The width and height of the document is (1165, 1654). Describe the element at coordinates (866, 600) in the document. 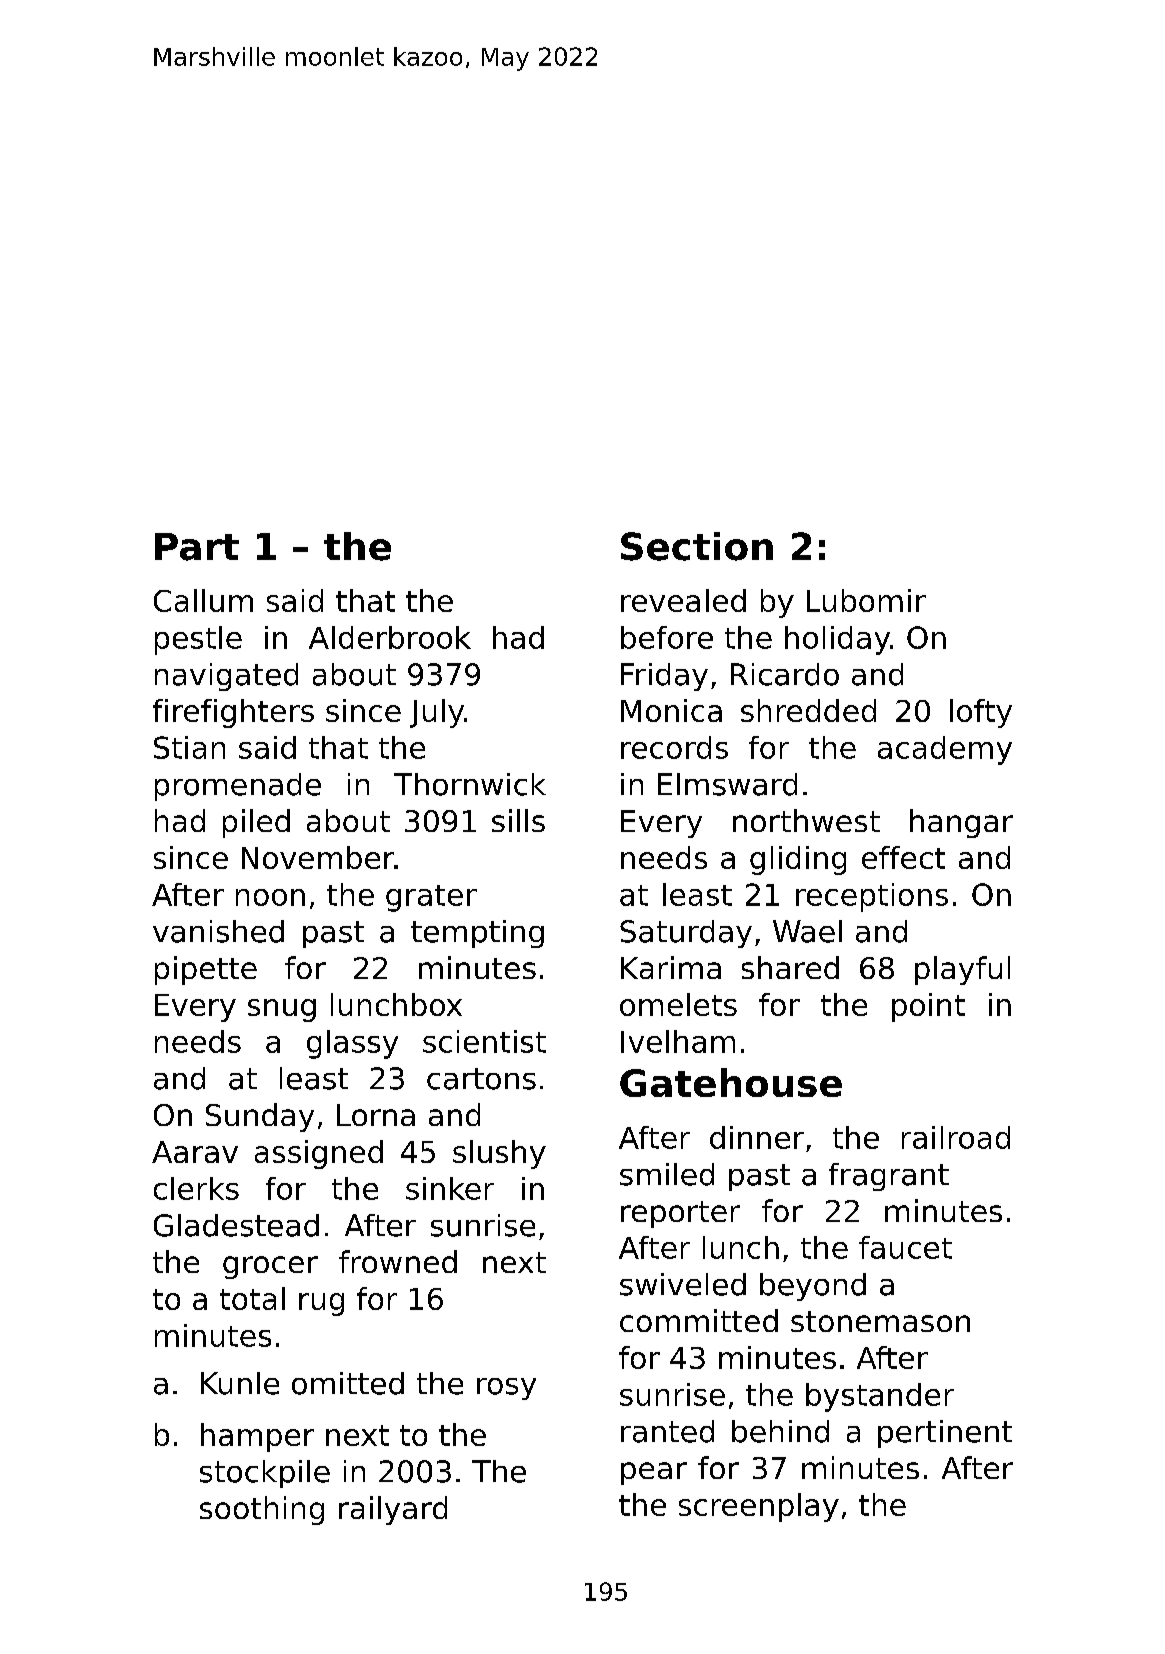

I see `Lubomir` at that location.
